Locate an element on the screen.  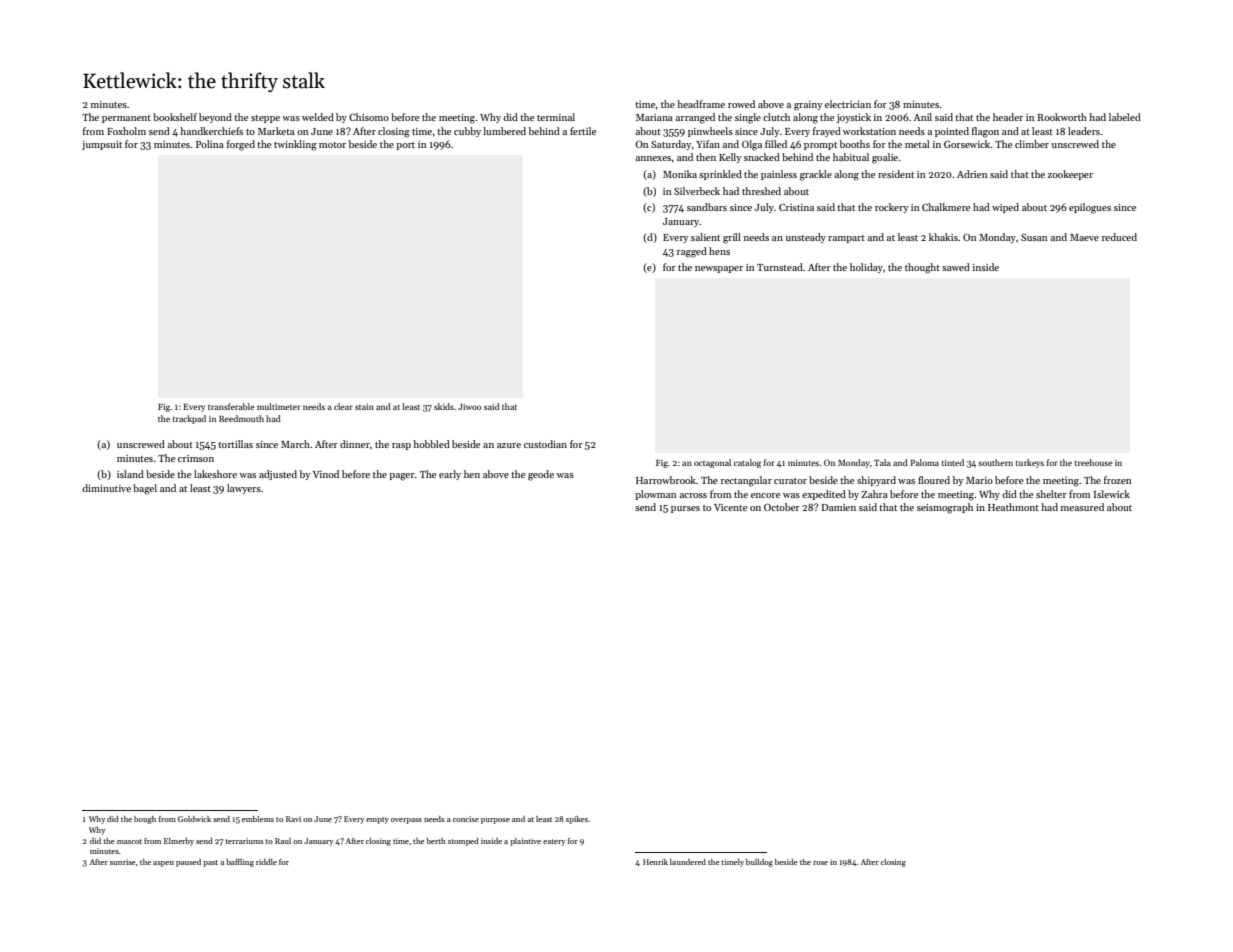
geode is located at coordinates (541, 475).
